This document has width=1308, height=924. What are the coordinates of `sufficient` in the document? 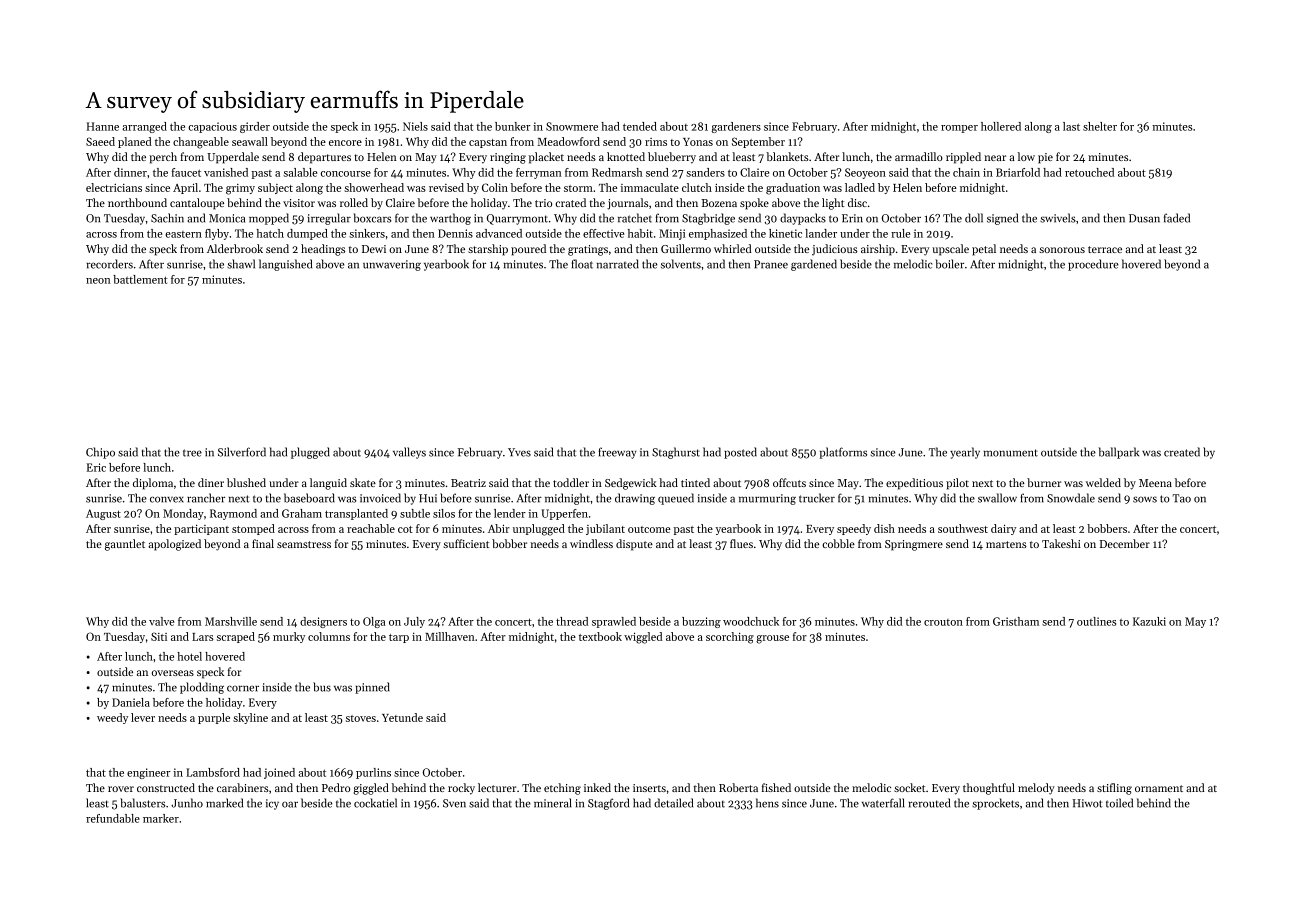 It's located at (466, 543).
